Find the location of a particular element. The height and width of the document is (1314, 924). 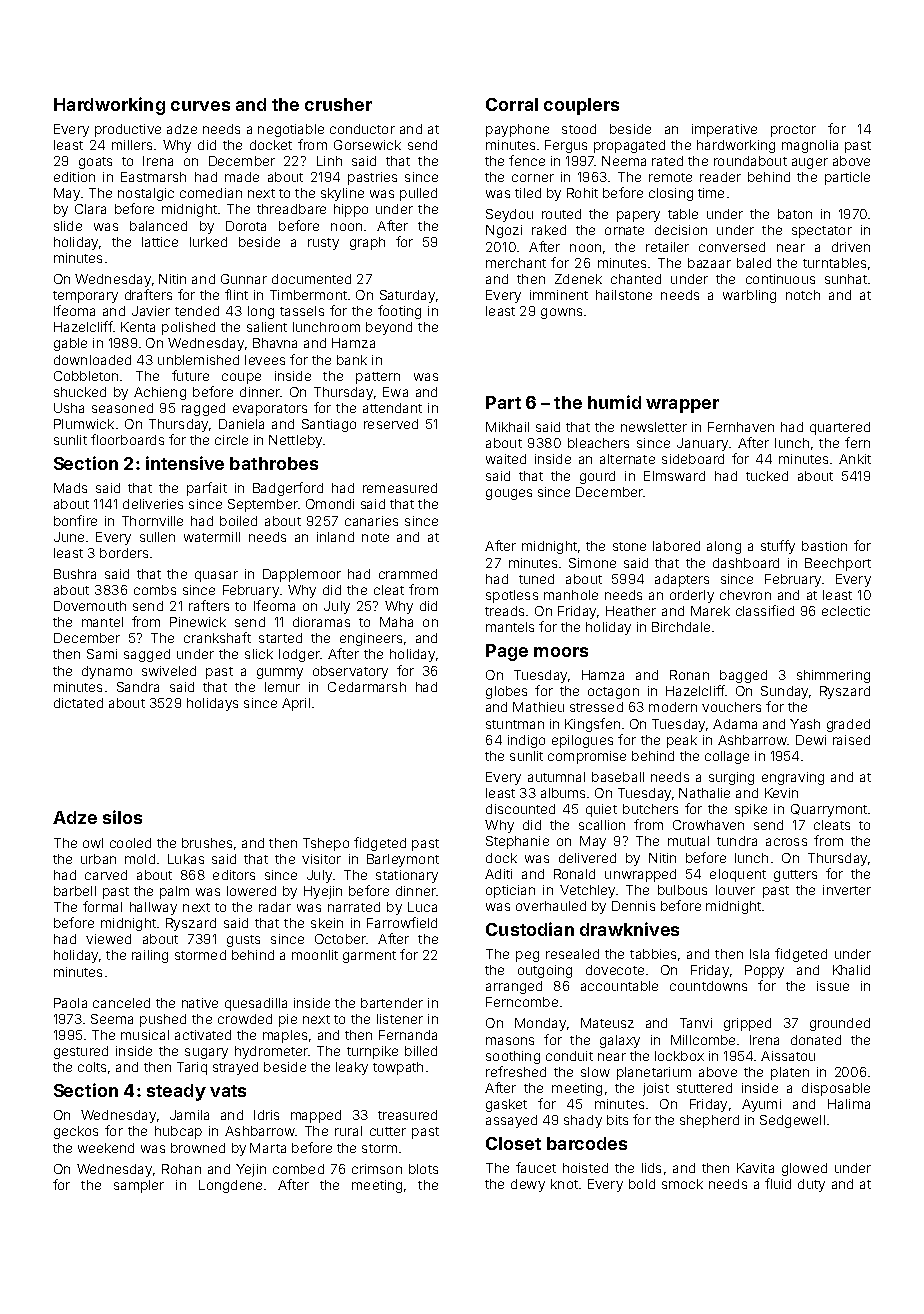

editors is located at coordinates (234, 875).
